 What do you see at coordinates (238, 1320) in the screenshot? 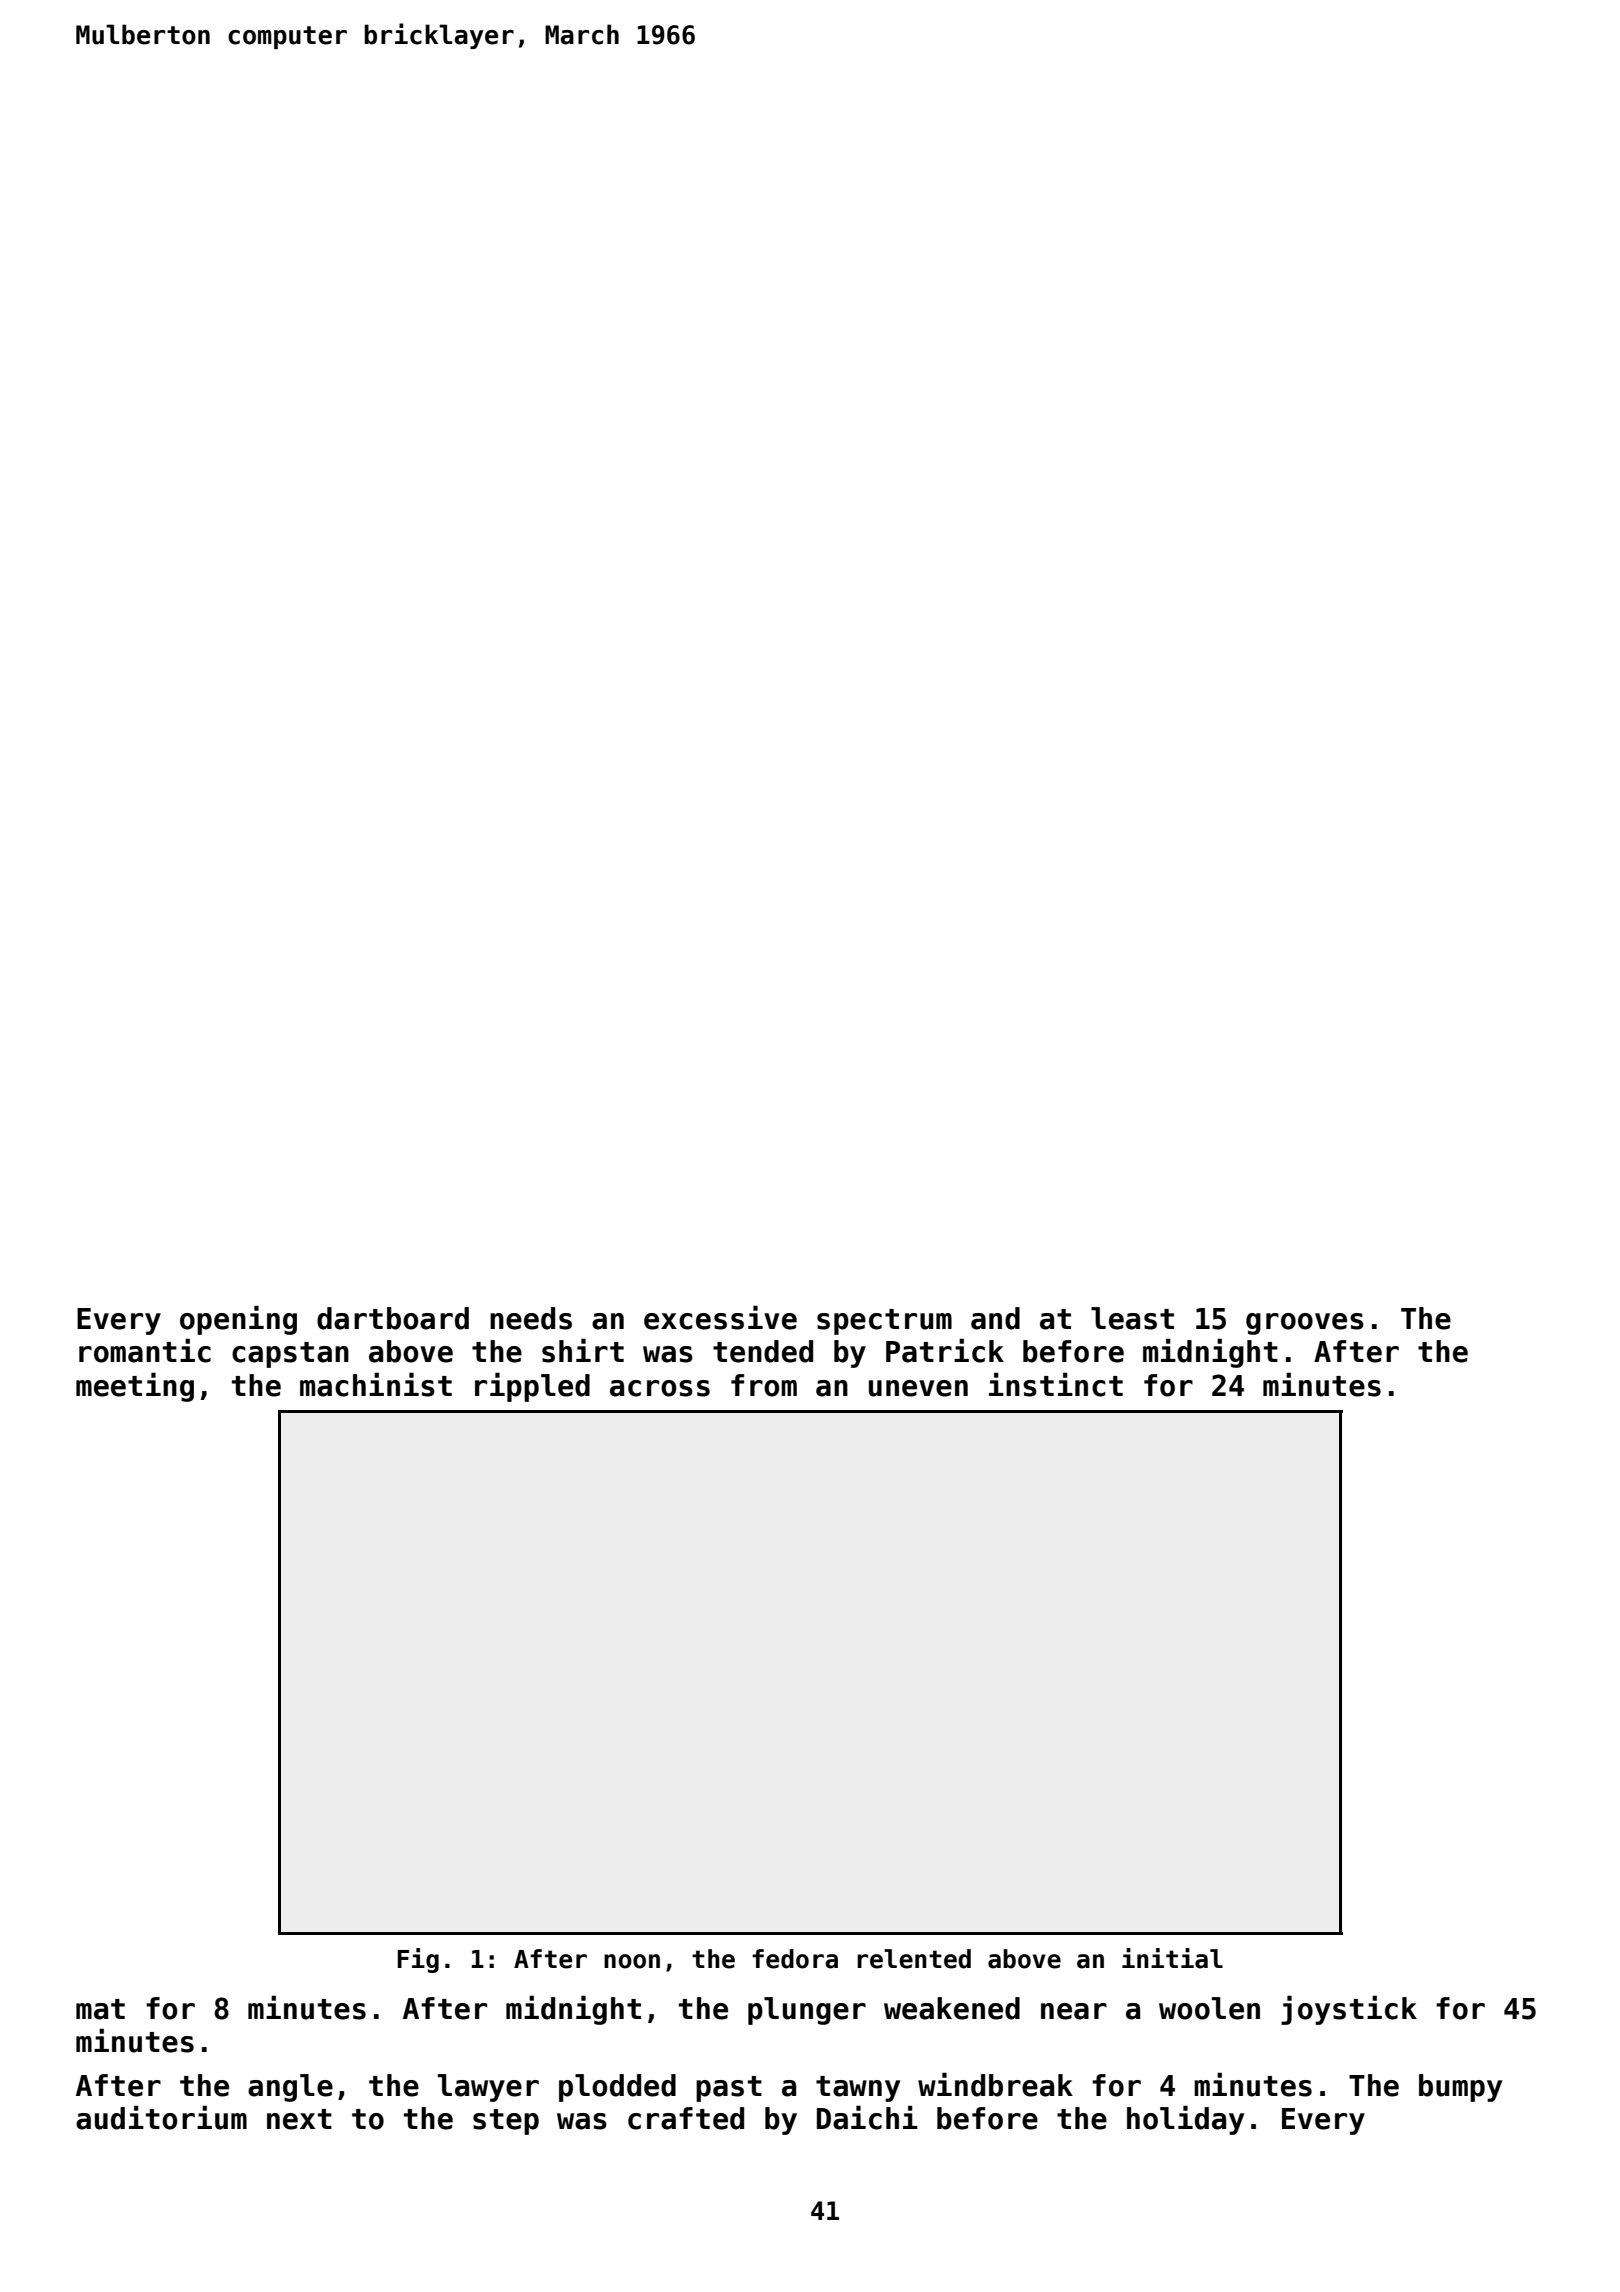
I see `opening` at bounding box center [238, 1320].
